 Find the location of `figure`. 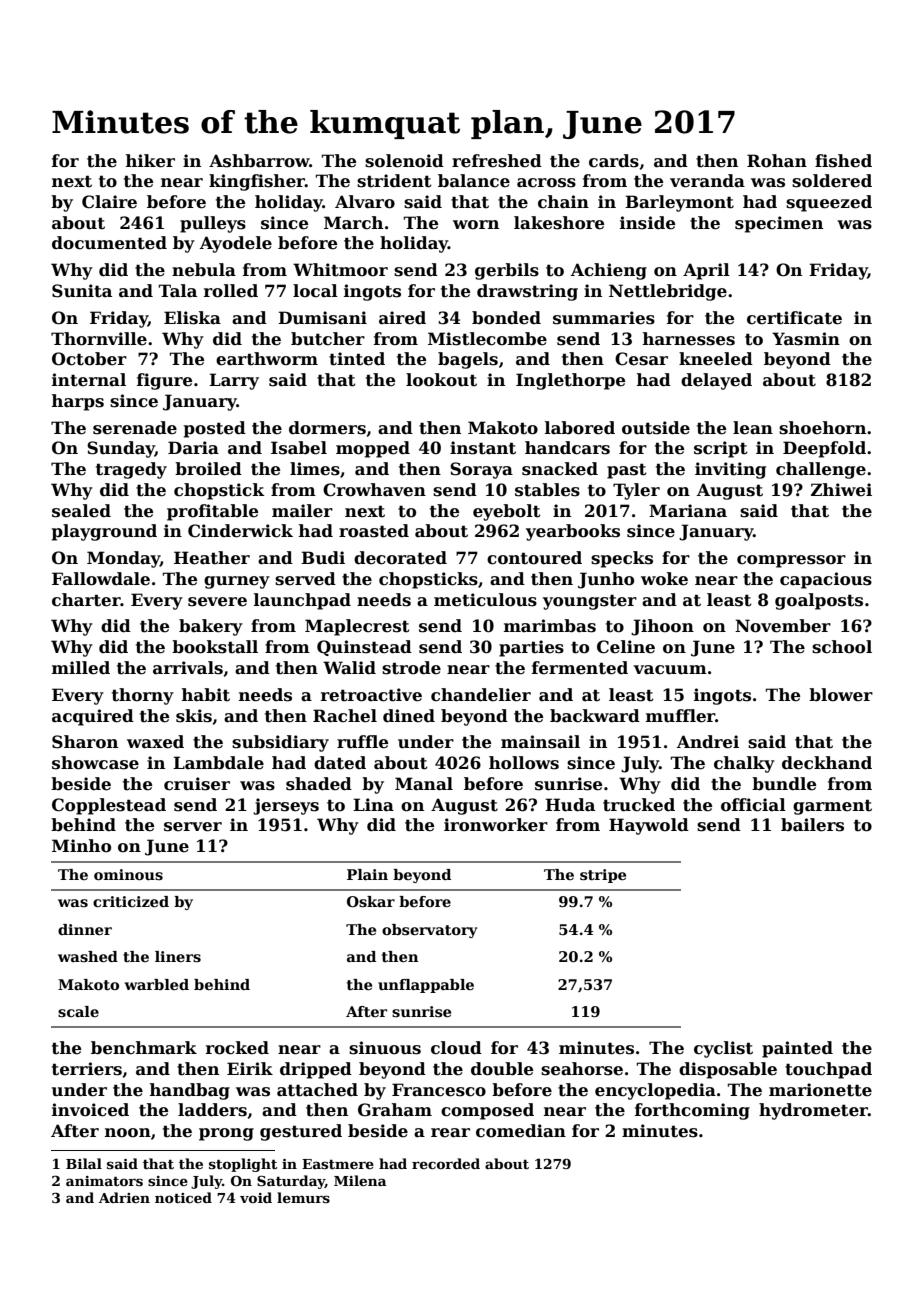

figure is located at coordinates (164, 381).
